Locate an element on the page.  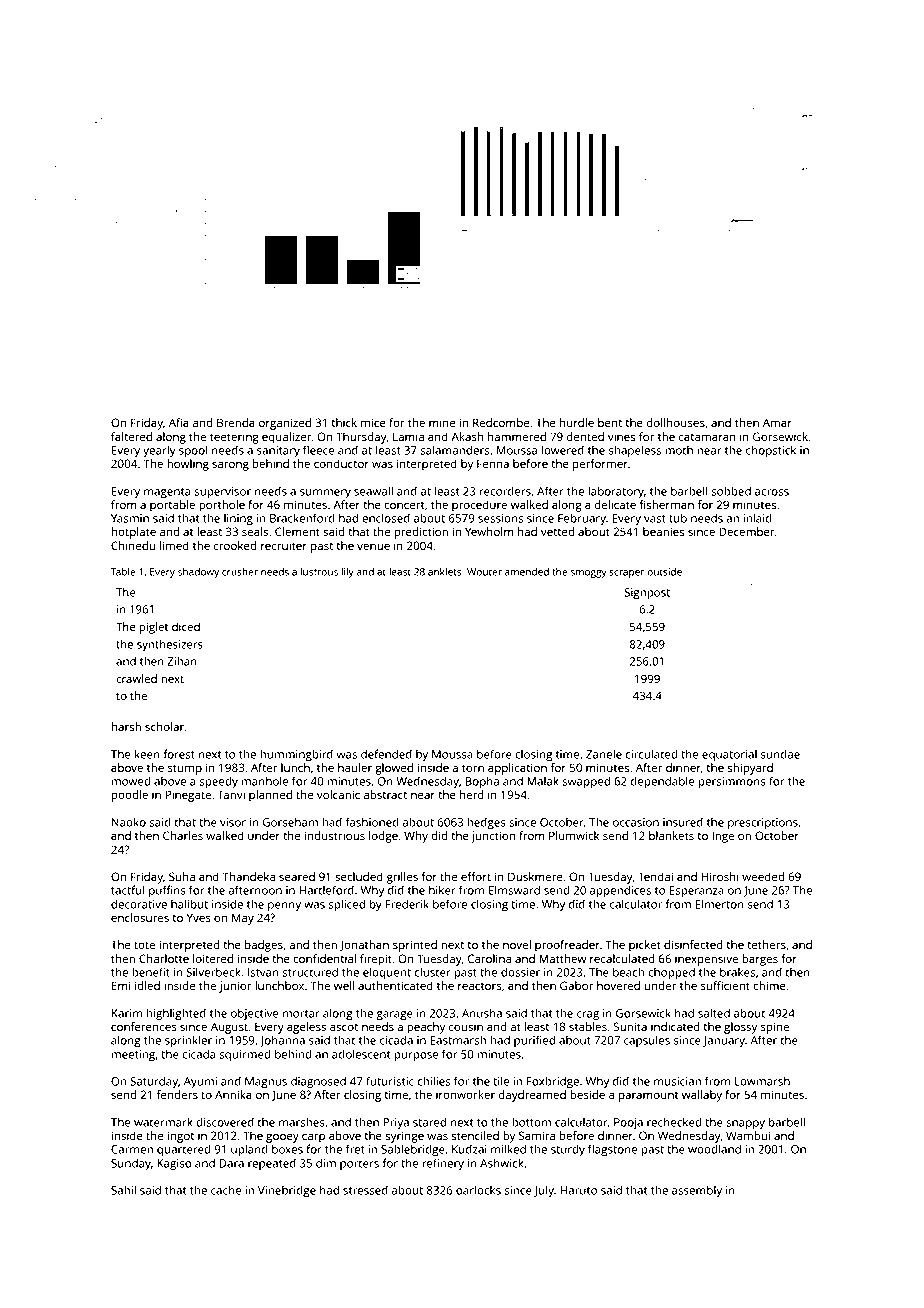
glowed is located at coordinates (394, 769).
